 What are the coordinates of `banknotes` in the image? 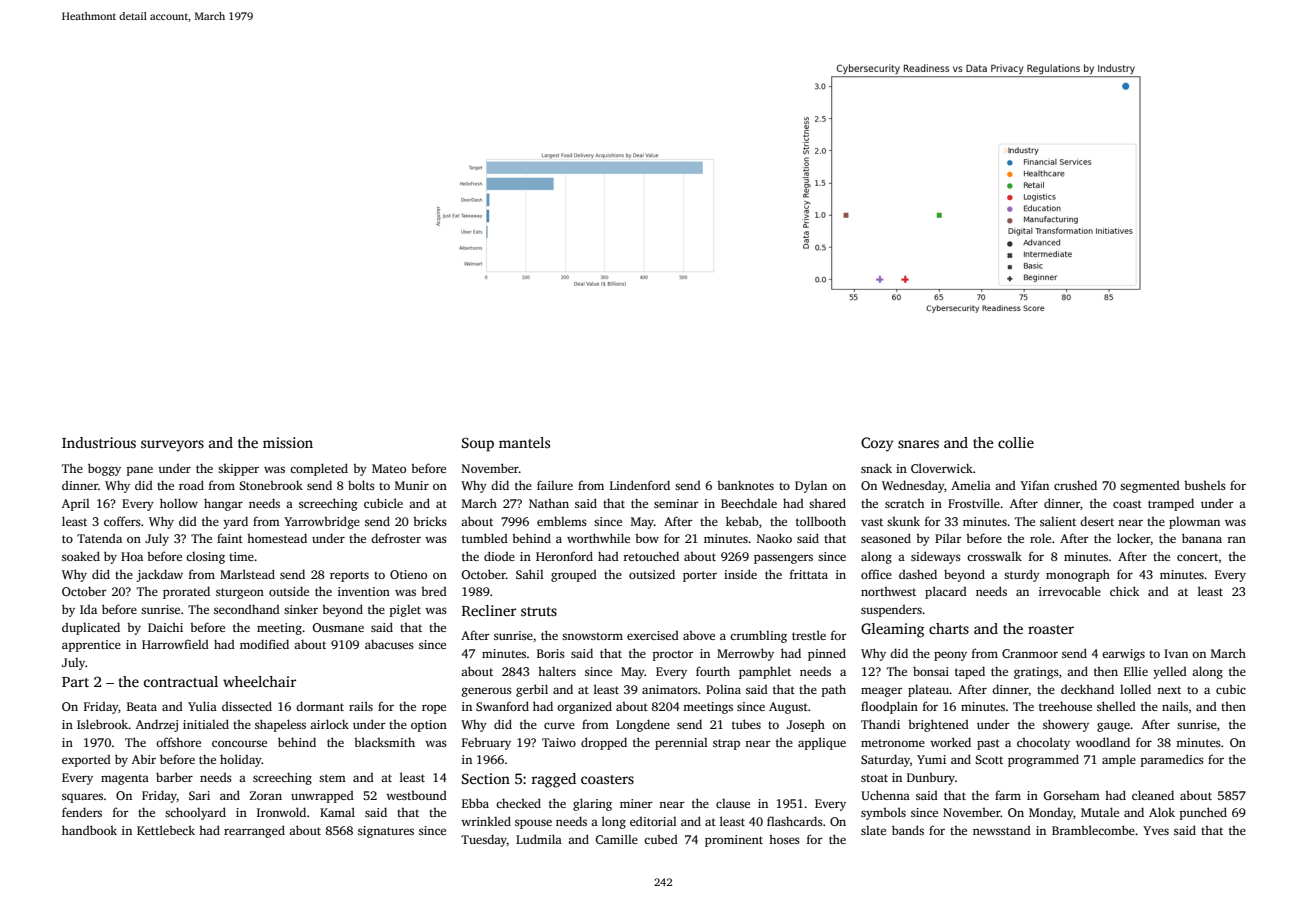 It's located at (745, 485).
